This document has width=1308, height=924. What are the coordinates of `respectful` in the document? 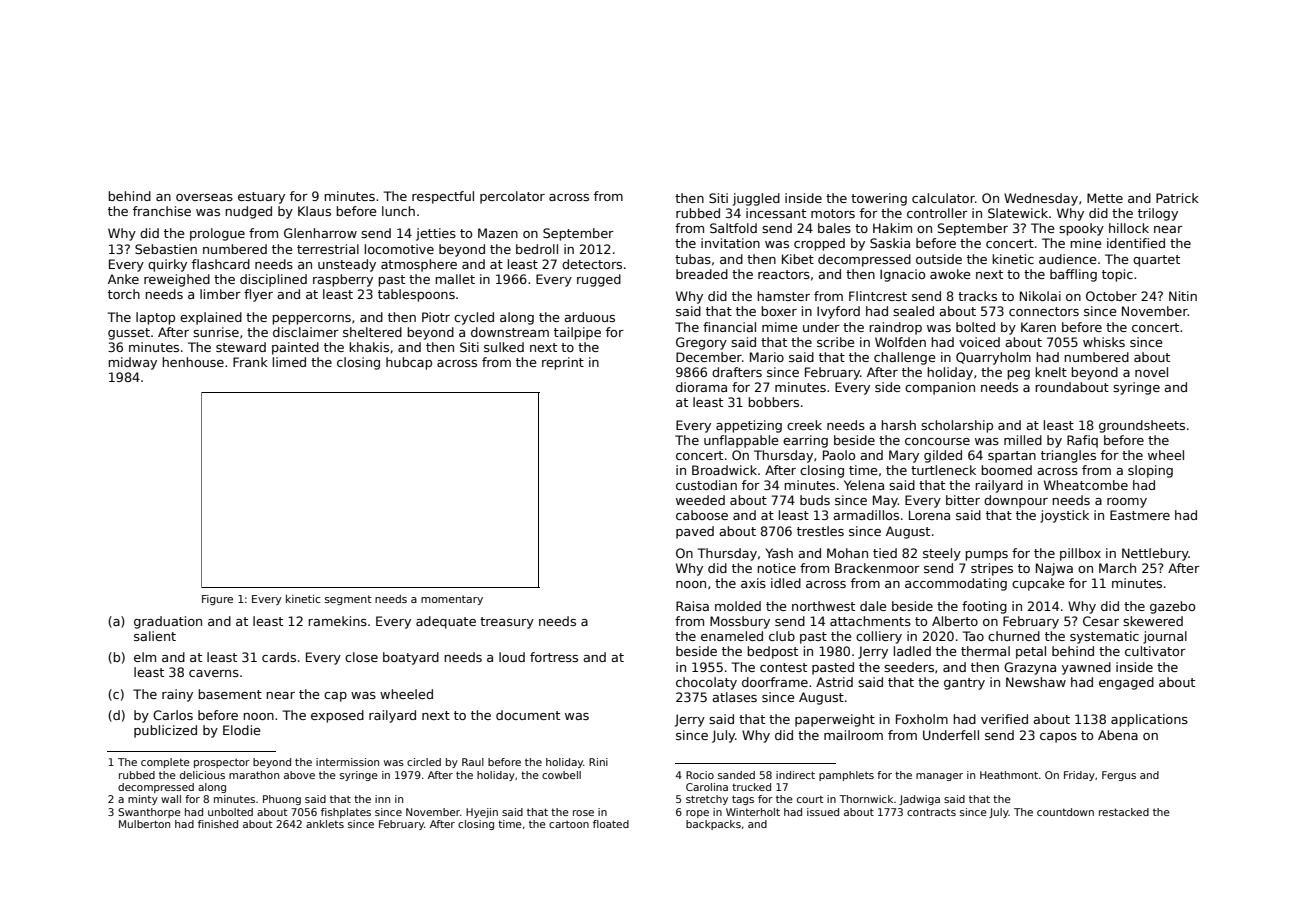 It's located at (443, 197).
